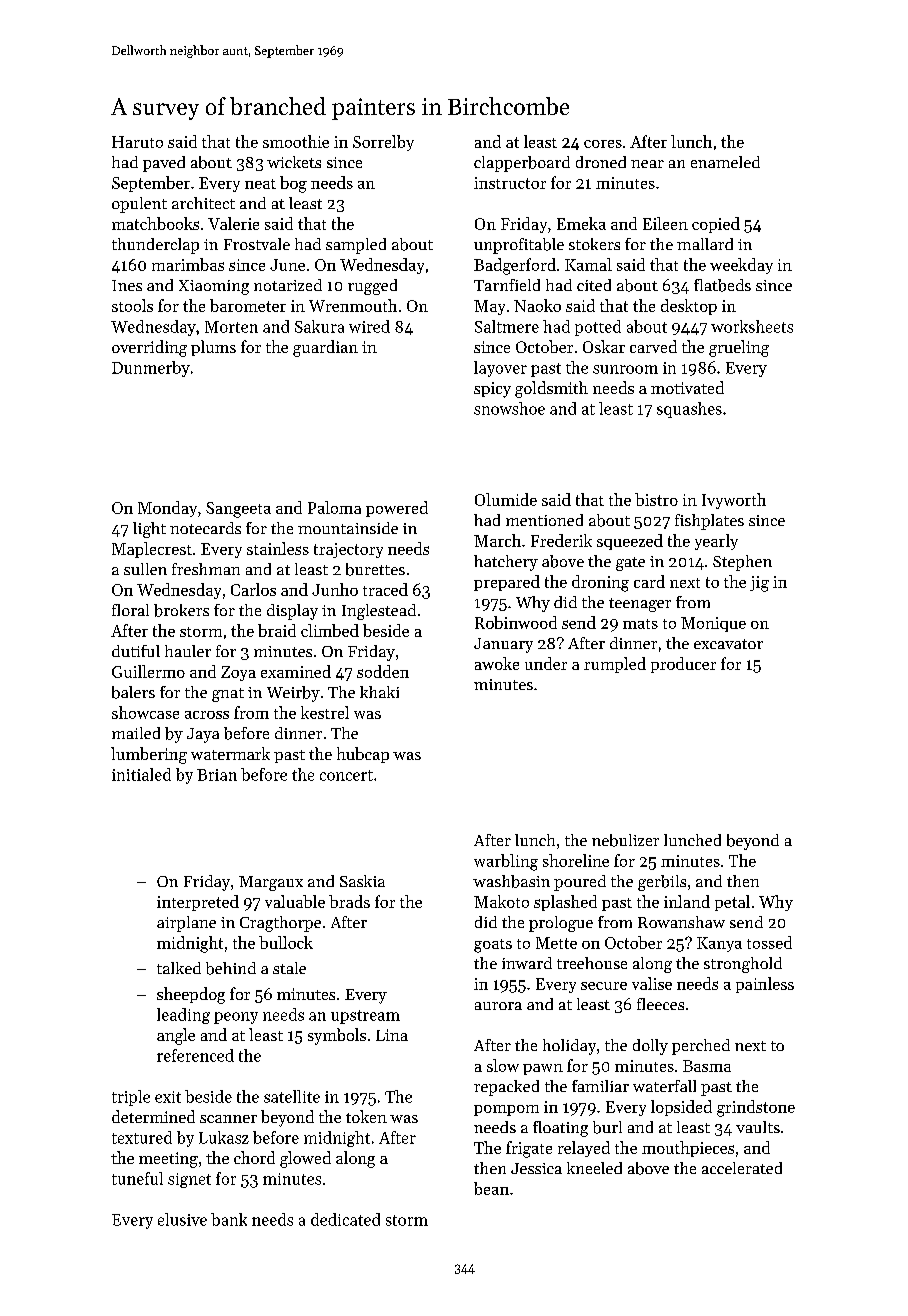 This page has height=1316, width=908. Describe the element at coordinates (765, 985) in the page. I see `painless` at that location.
